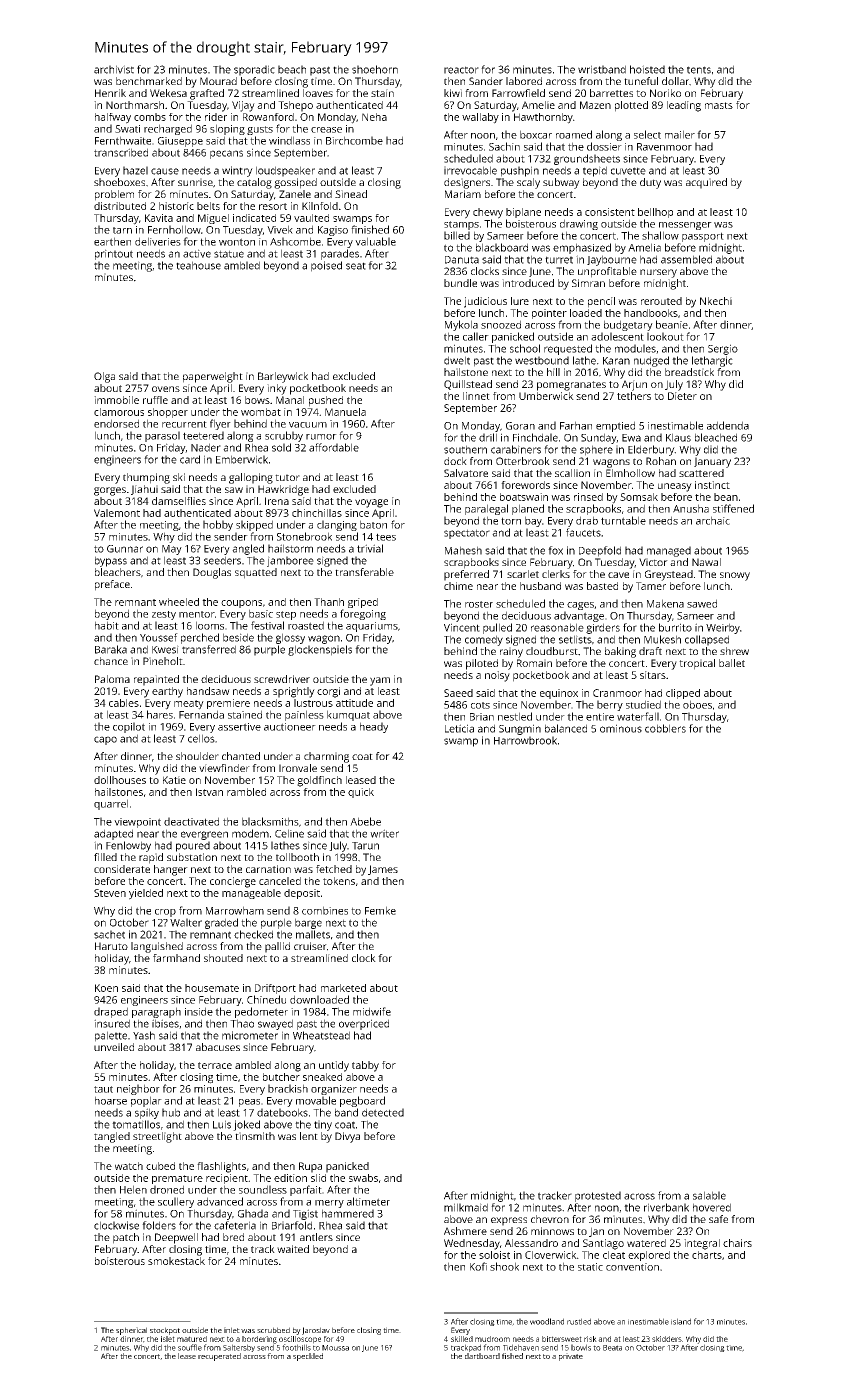 The height and width of the screenshot is (1400, 849). Describe the element at coordinates (104, 377) in the screenshot. I see `Olga` at that location.
